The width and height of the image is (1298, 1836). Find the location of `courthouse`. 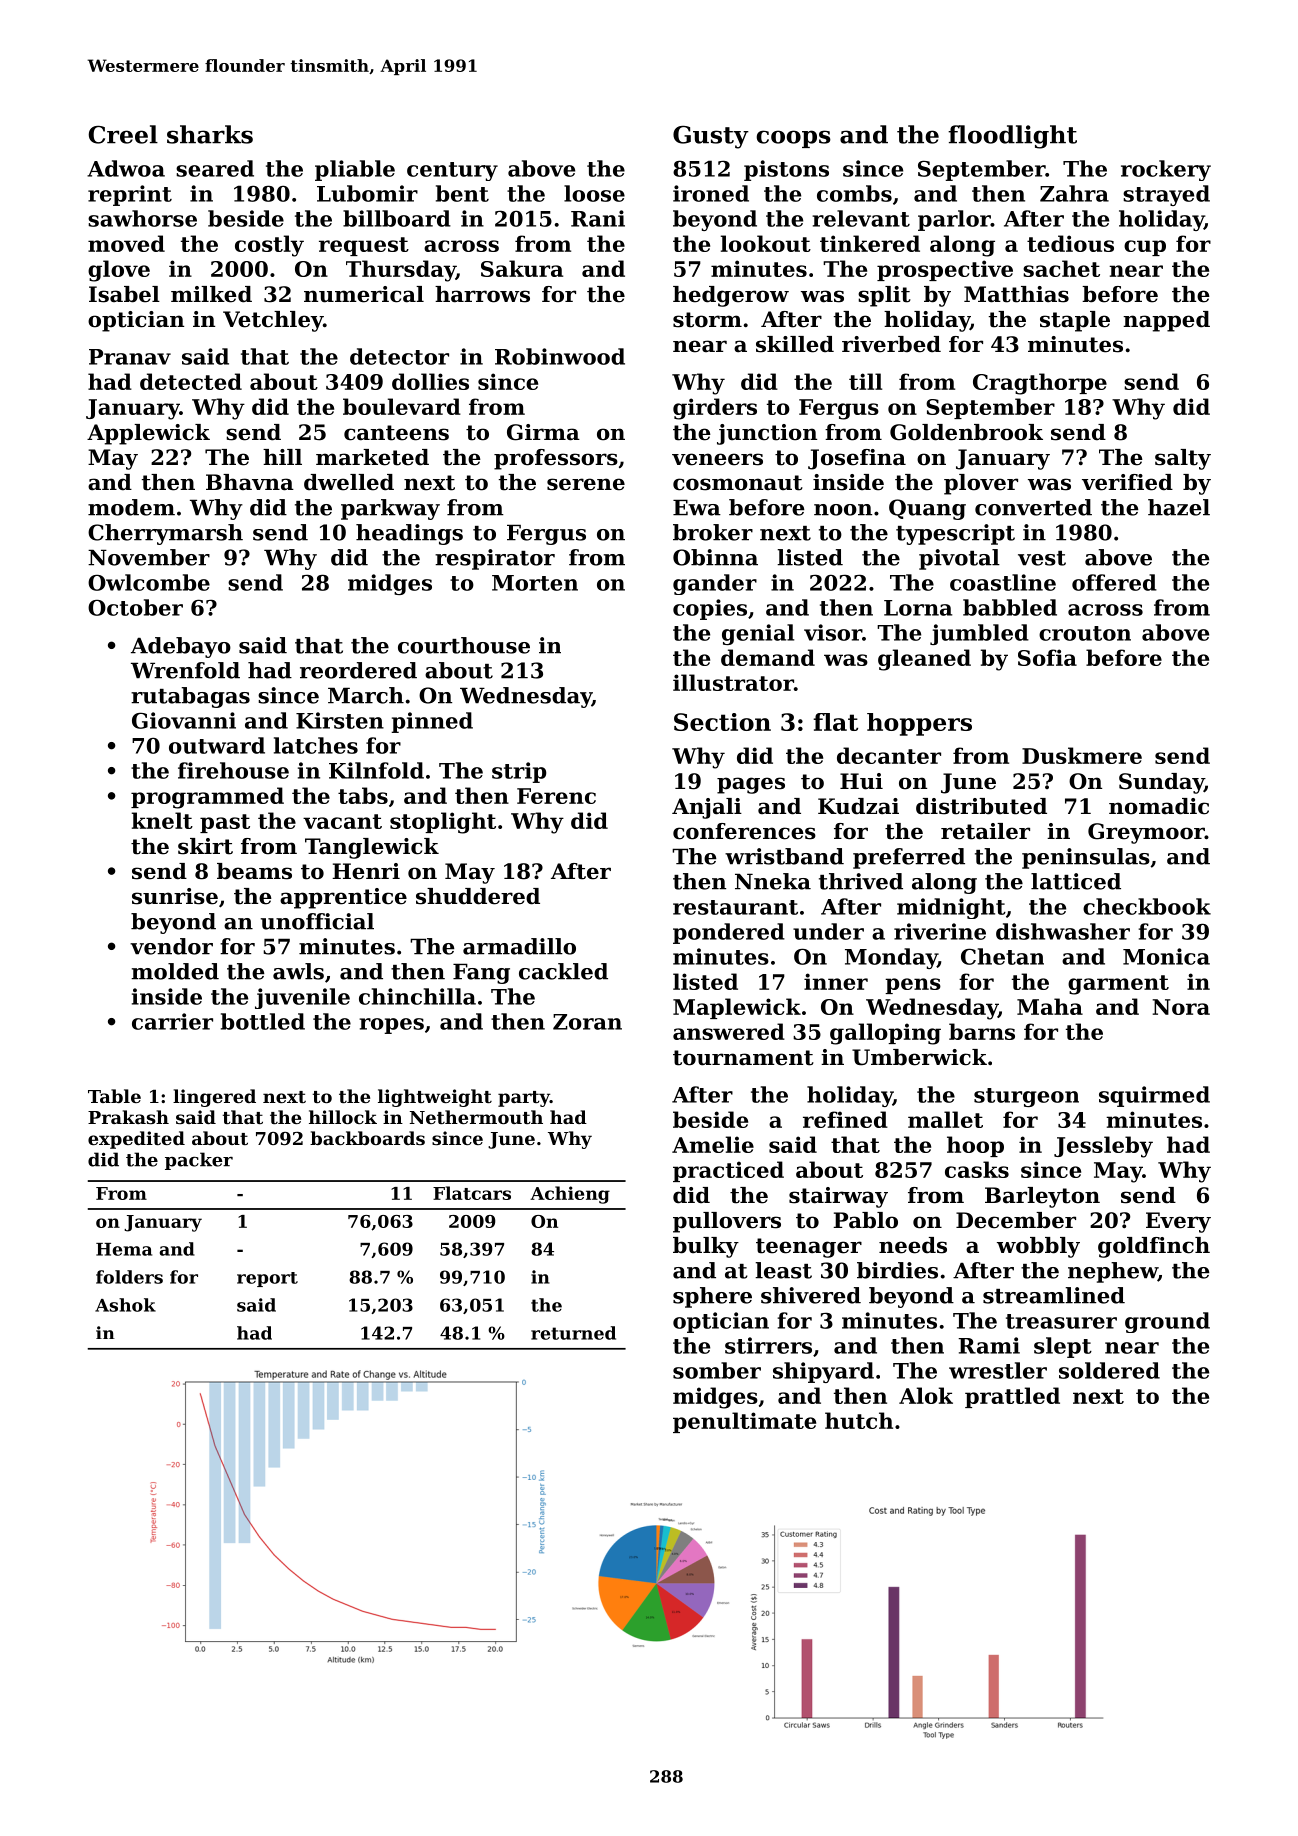

courthouse is located at coordinates (464, 645).
